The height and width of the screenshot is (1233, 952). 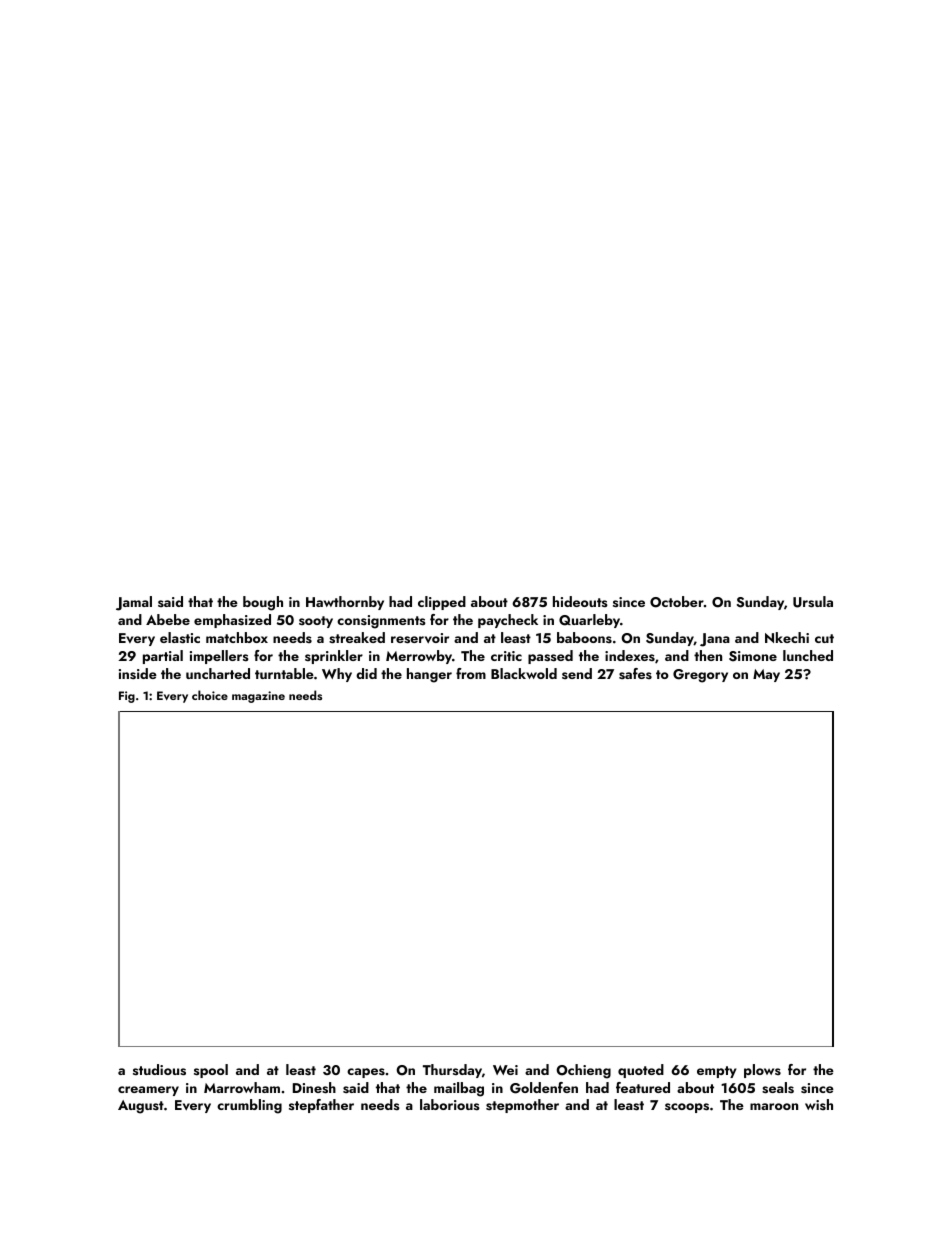 I want to click on hanger, so click(x=429, y=675).
